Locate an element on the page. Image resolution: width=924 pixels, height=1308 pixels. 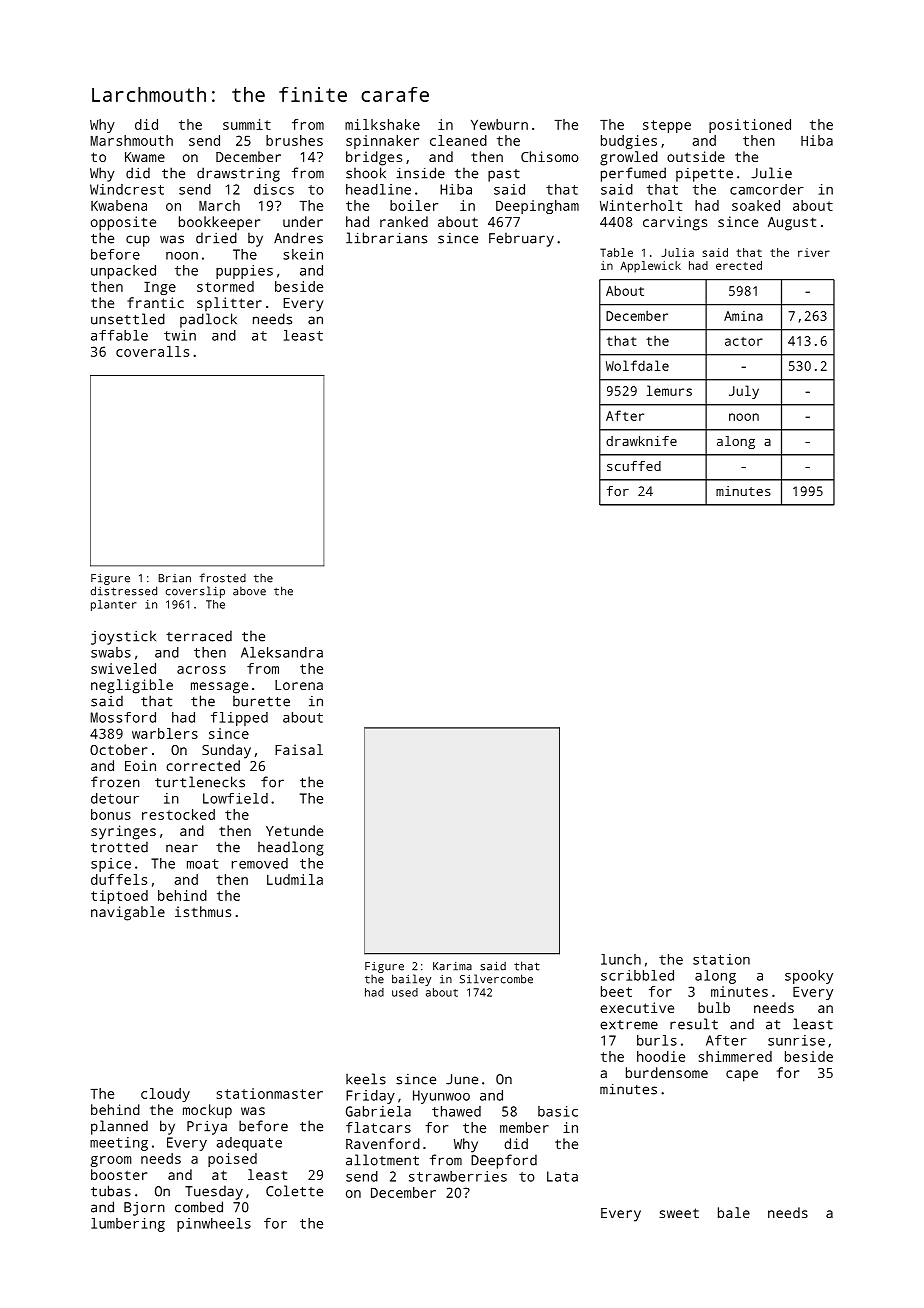
planned is located at coordinates (119, 1127).
